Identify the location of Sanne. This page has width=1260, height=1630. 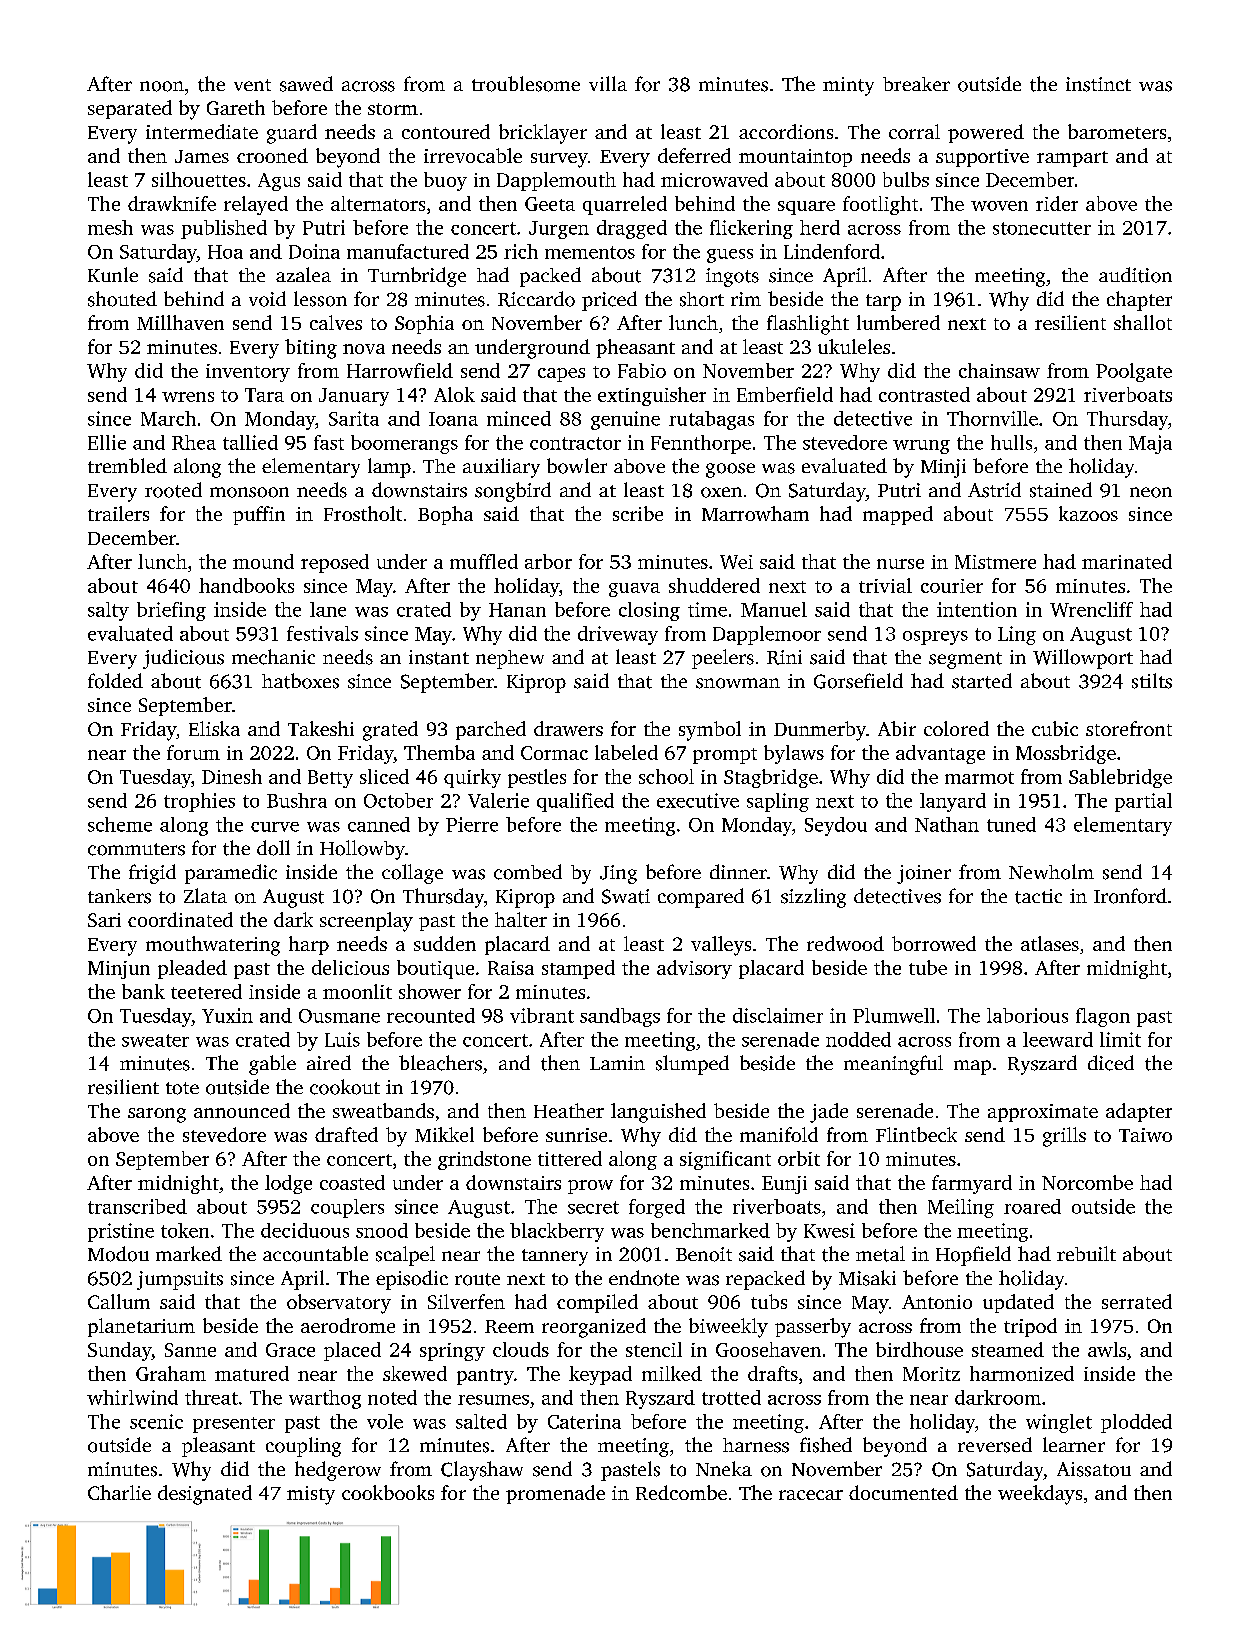
(190, 1350).
